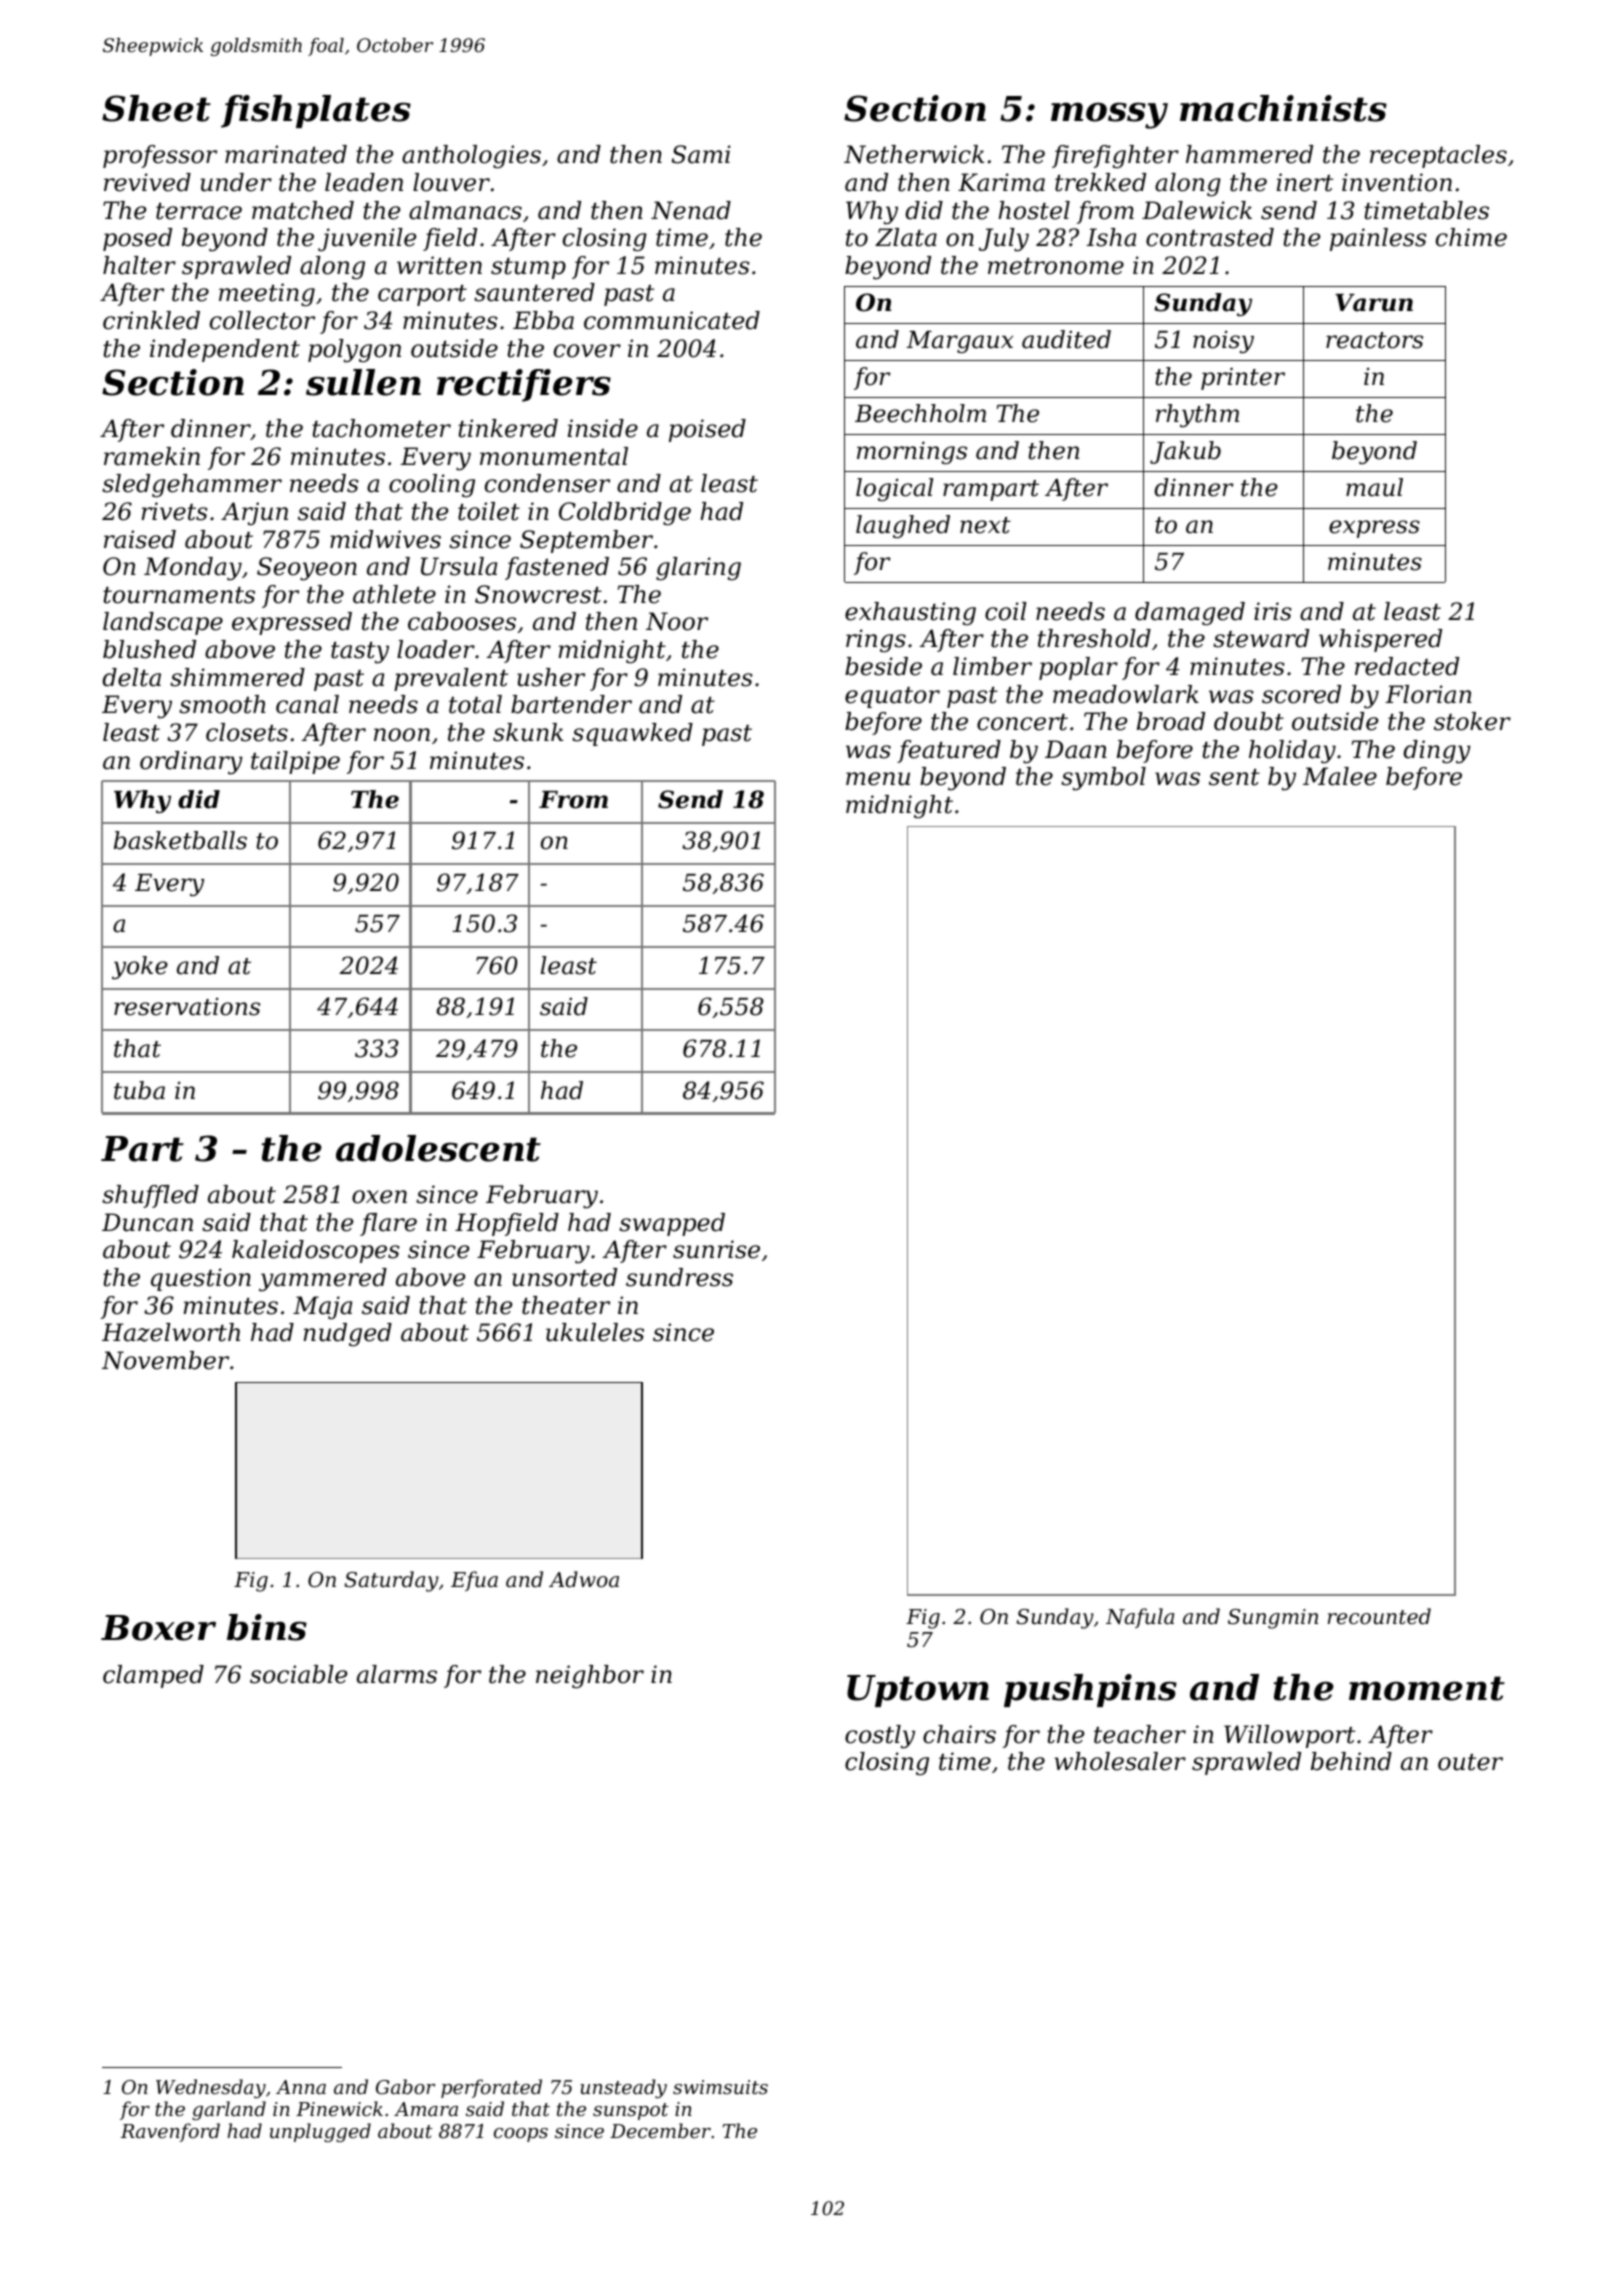 The height and width of the screenshot is (2292, 1620). Describe the element at coordinates (557, 568) in the screenshot. I see `fastened` at that location.
